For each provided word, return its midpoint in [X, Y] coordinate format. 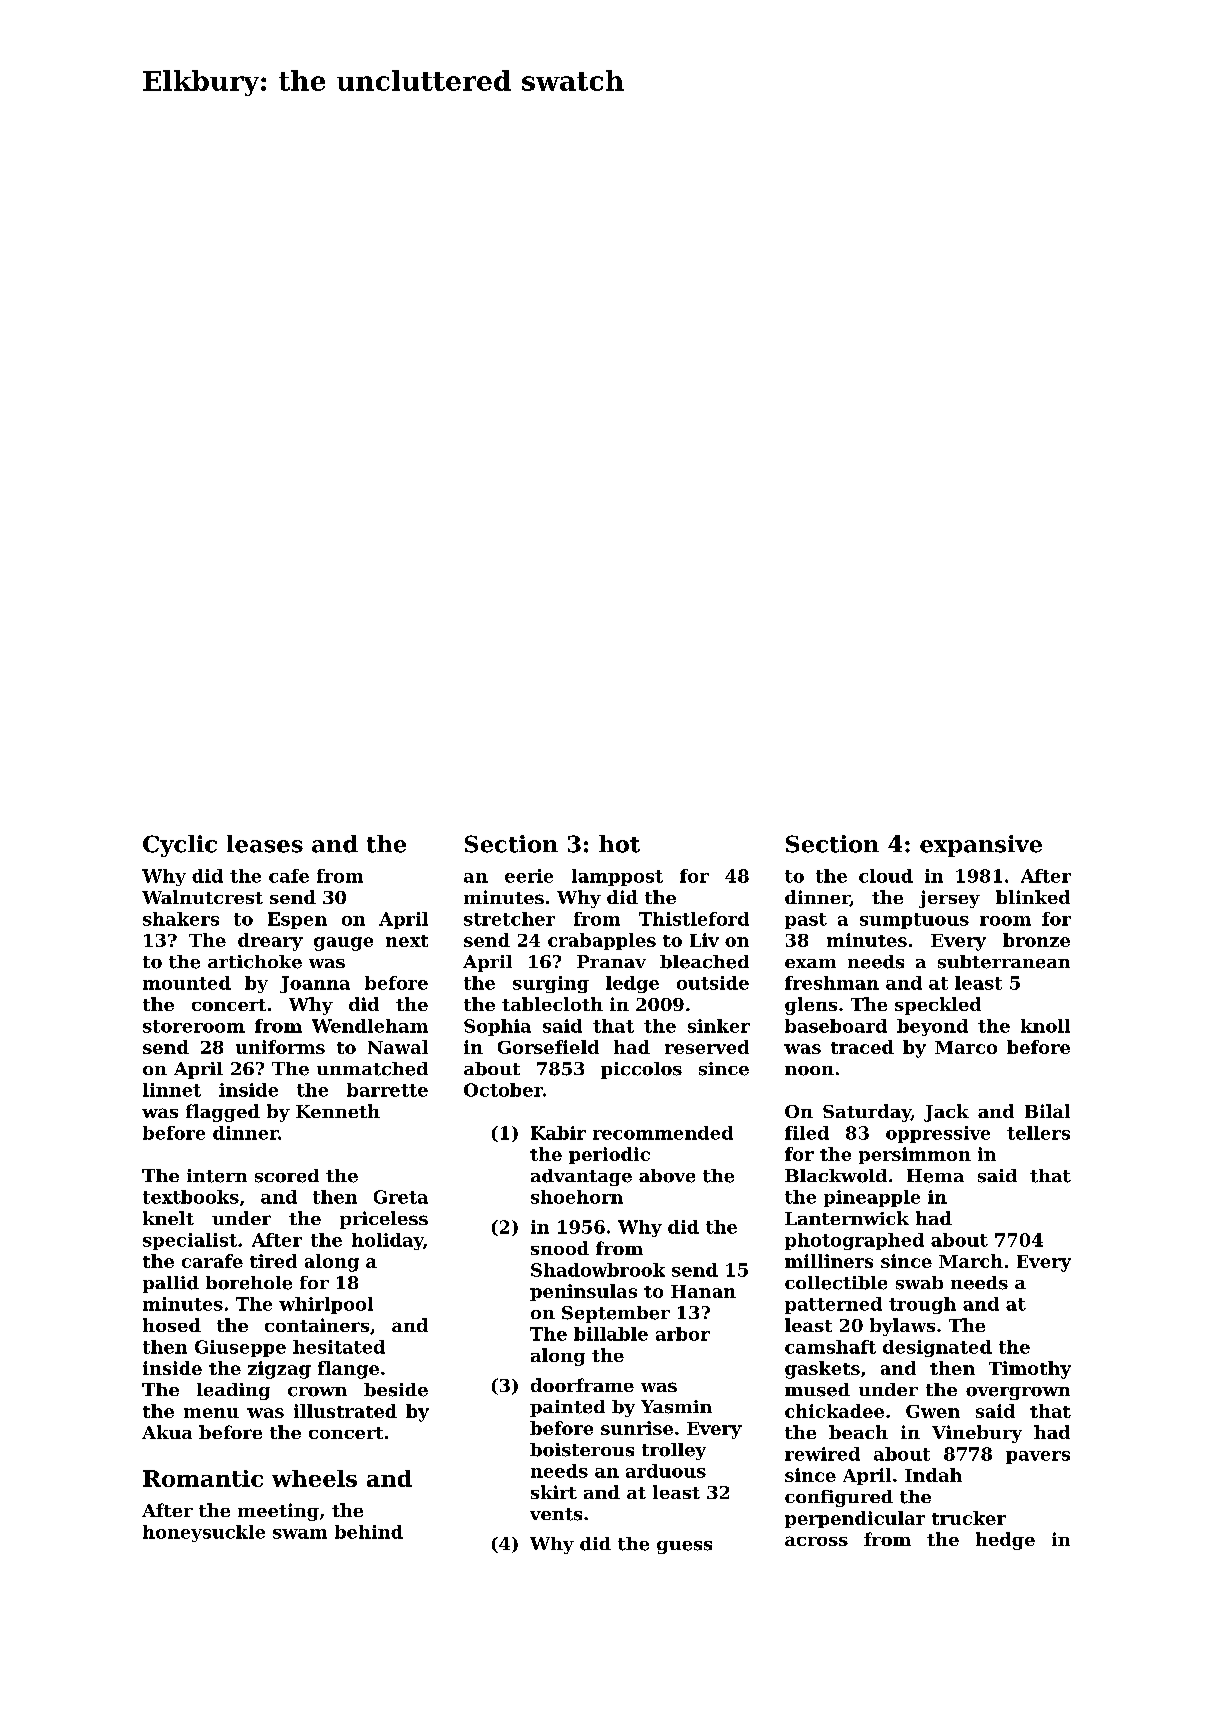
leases [265, 844]
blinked [1033, 897]
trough [922, 1305]
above [667, 1176]
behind [369, 1532]
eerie [529, 876]
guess [684, 1547]
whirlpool [326, 1305]
